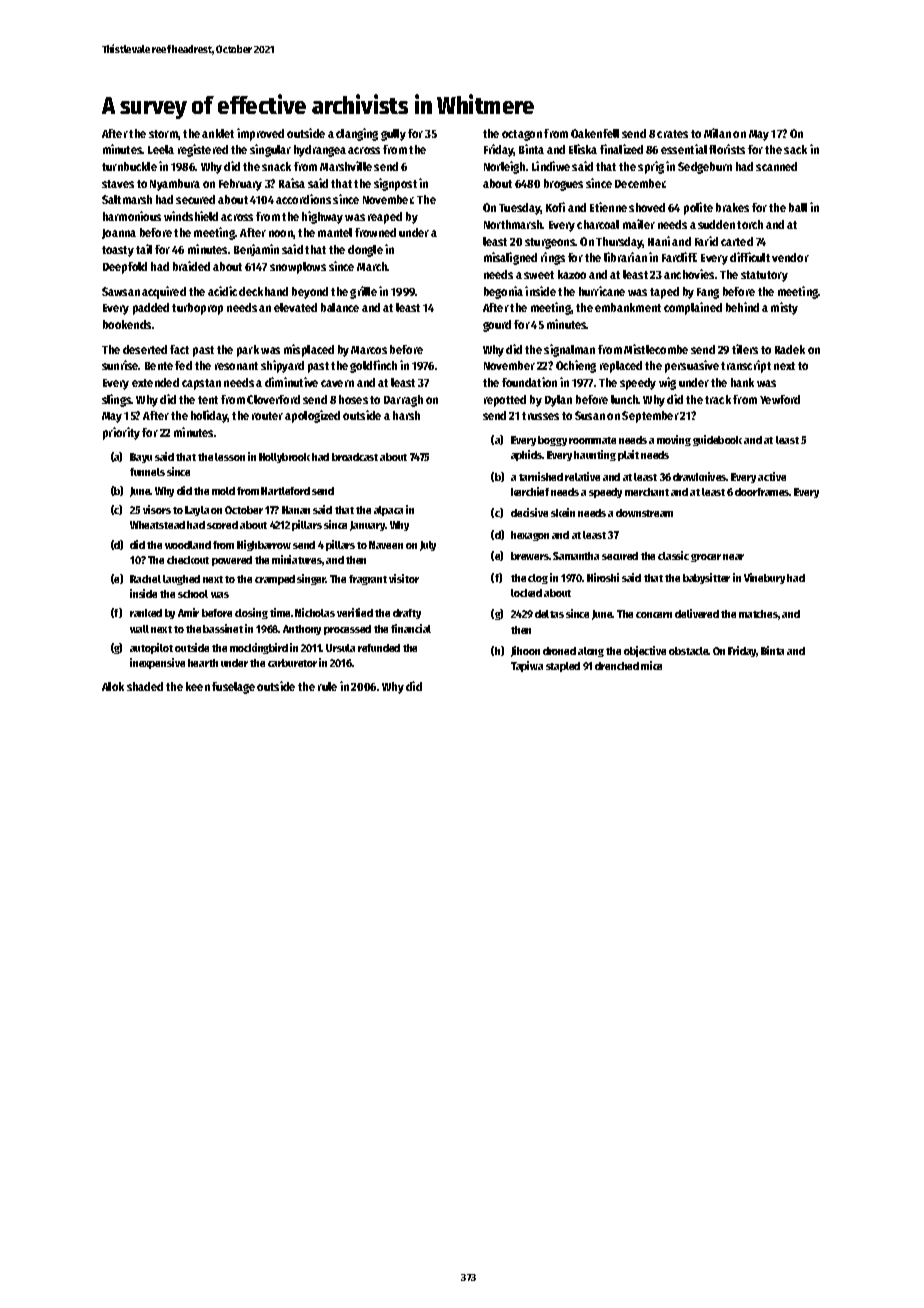  What do you see at coordinates (583, 149) in the document?
I see `Eliska` at bounding box center [583, 149].
